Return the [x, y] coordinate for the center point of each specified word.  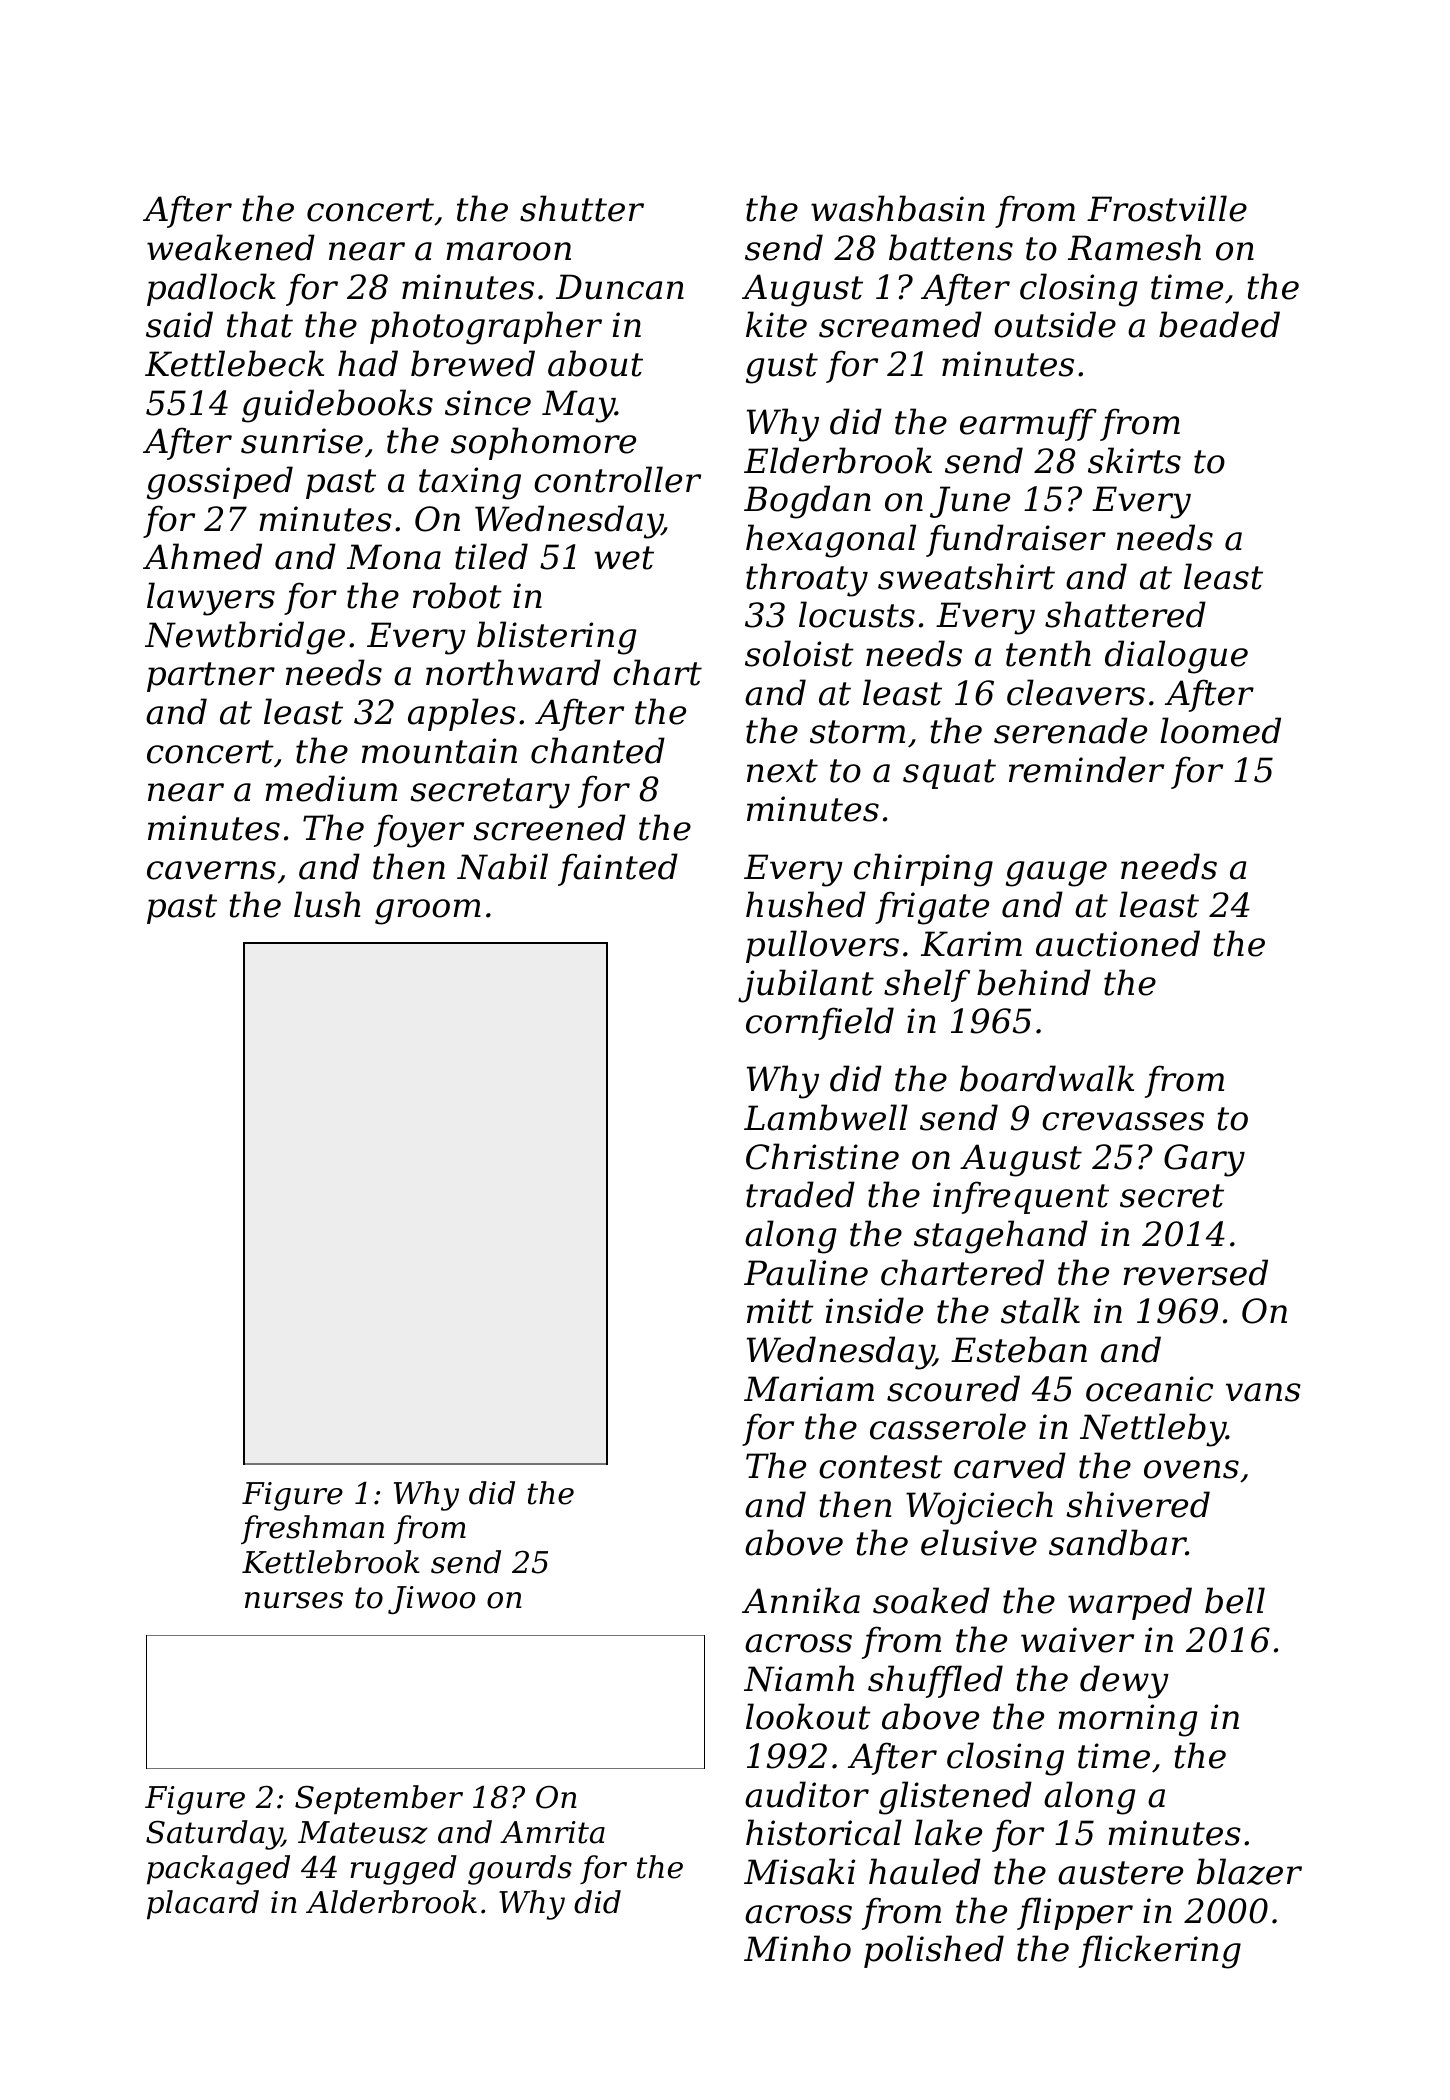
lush [327, 904]
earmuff [1028, 424]
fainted [618, 869]
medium [331, 788]
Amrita [552, 1832]
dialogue [1176, 657]
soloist [799, 653]
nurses [294, 1600]
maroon [508, 251]
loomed [1220, 730]
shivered [1138, 1504]
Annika [801, 1600]
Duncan [620, 287]
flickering [1160, 1952]
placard [203, 1904]
